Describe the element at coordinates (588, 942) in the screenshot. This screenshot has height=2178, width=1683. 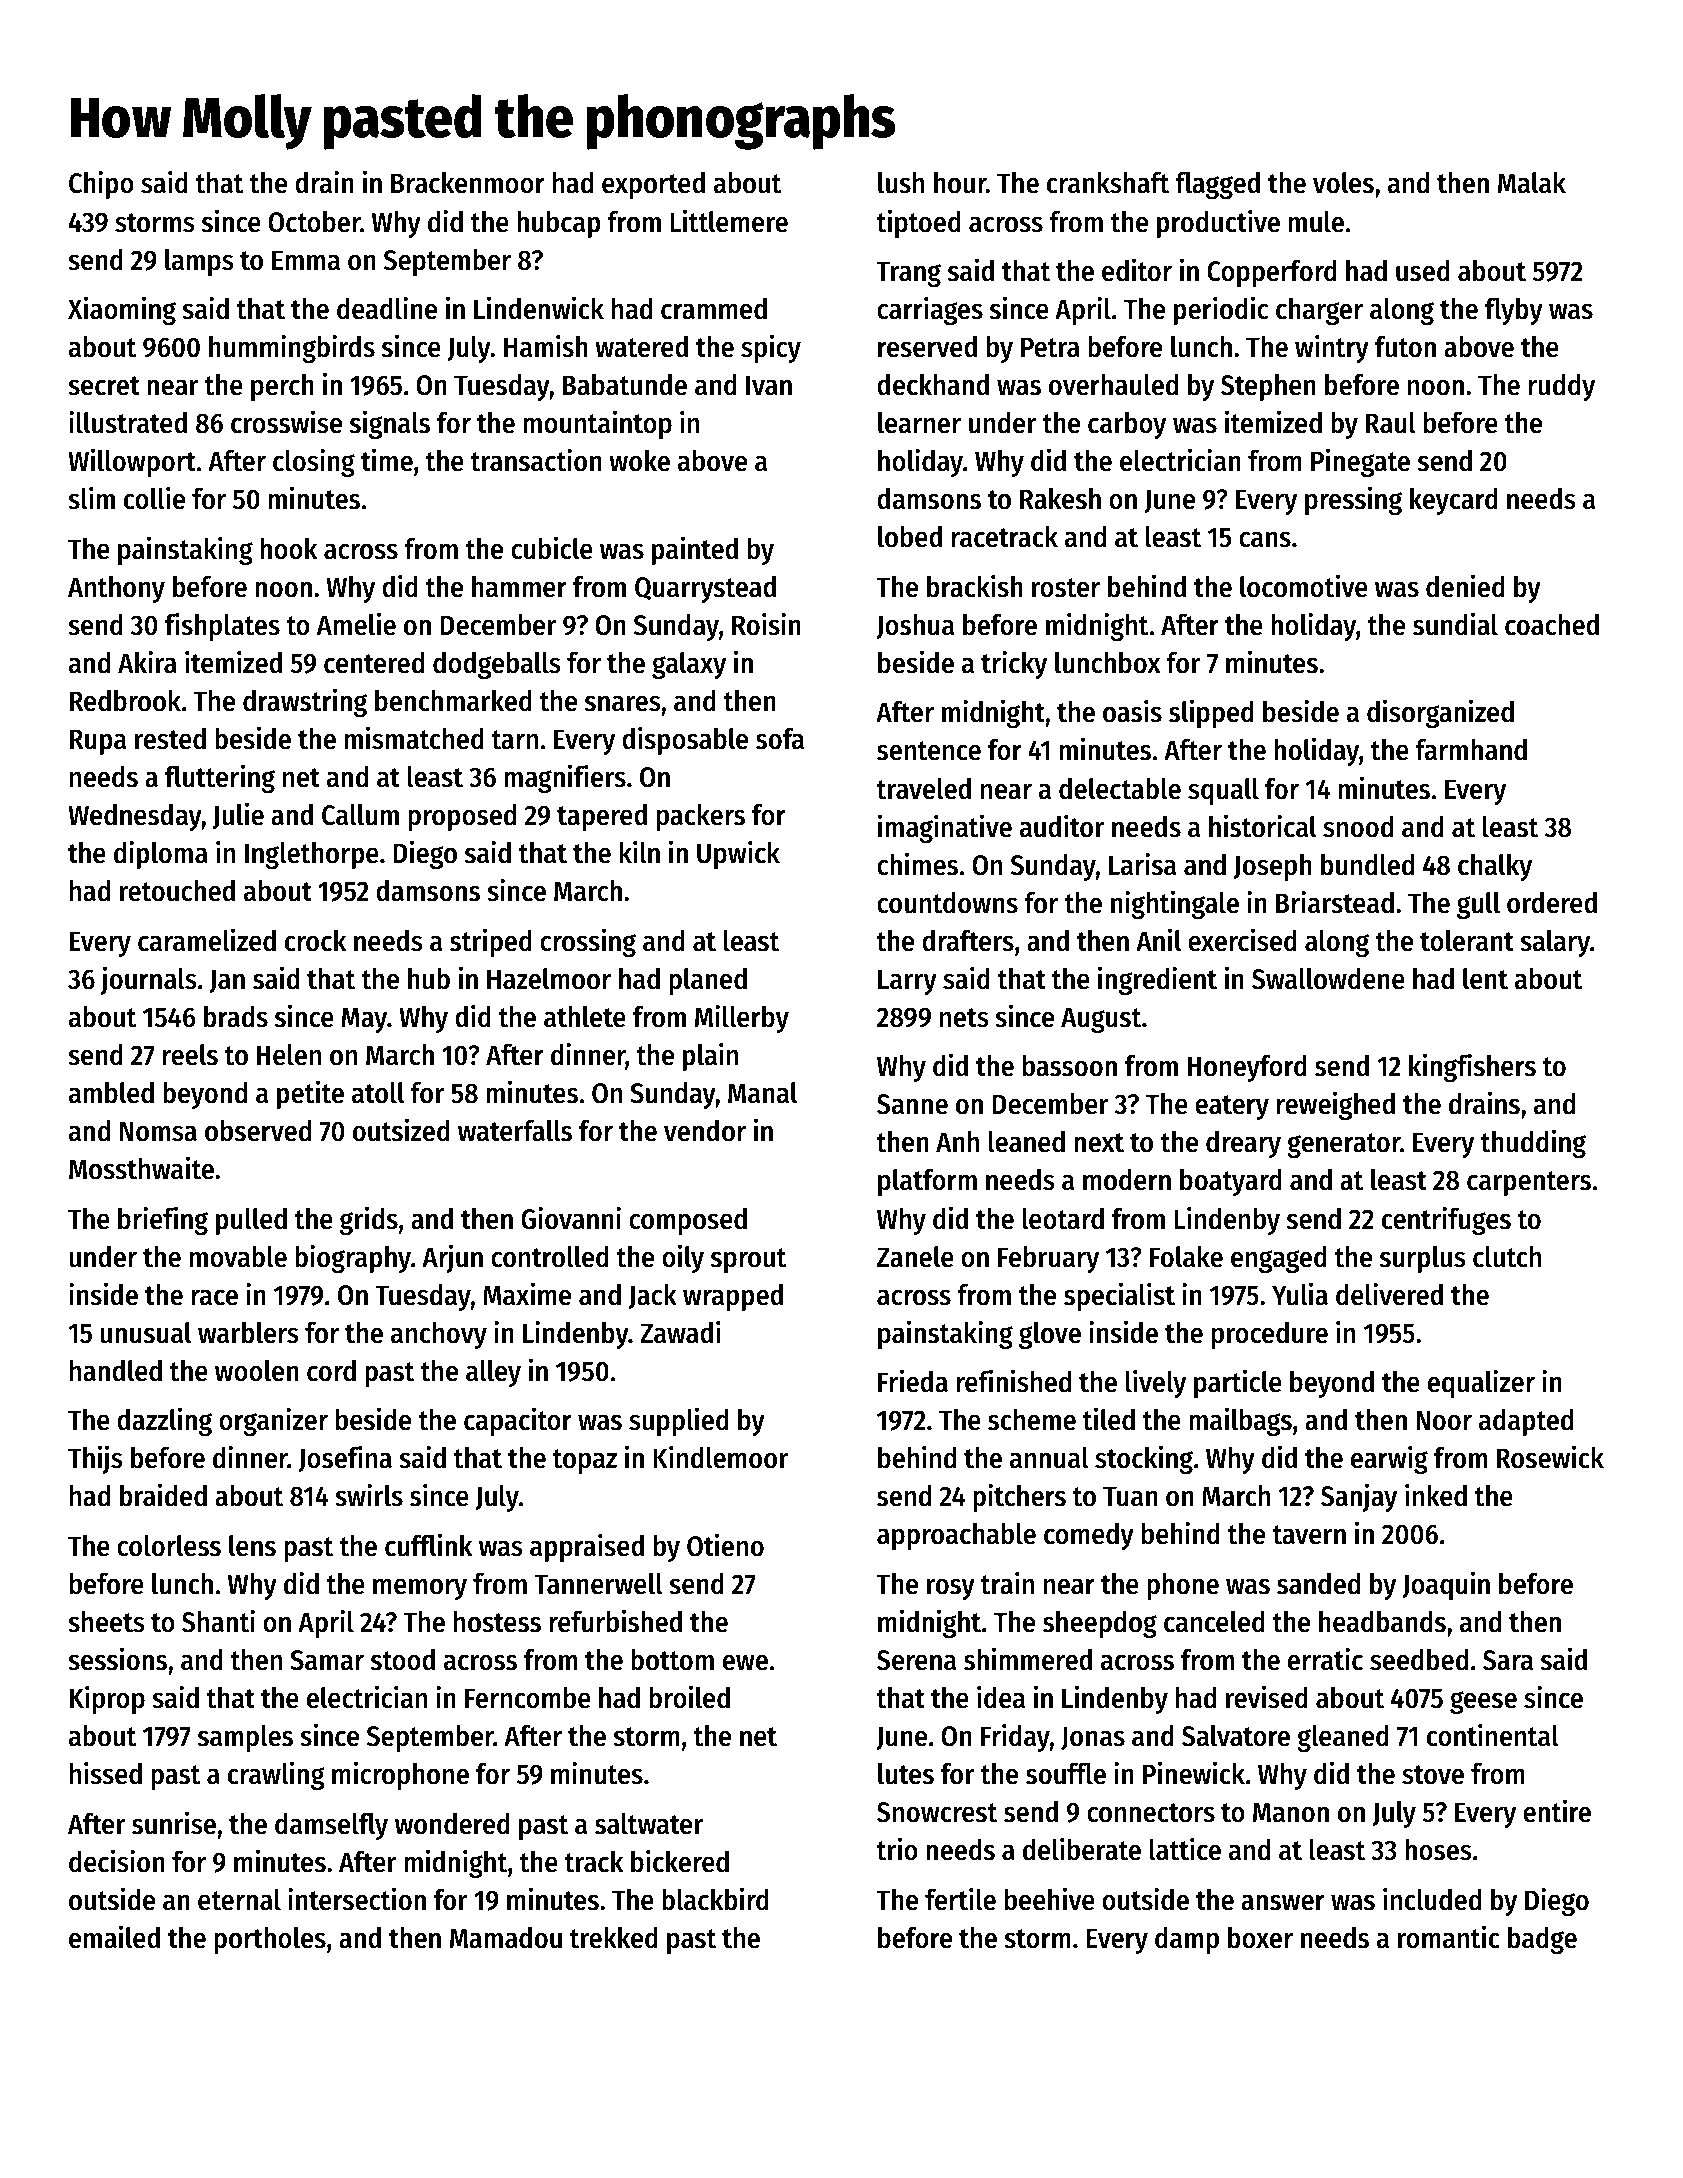
I see `crossing` at that location.
